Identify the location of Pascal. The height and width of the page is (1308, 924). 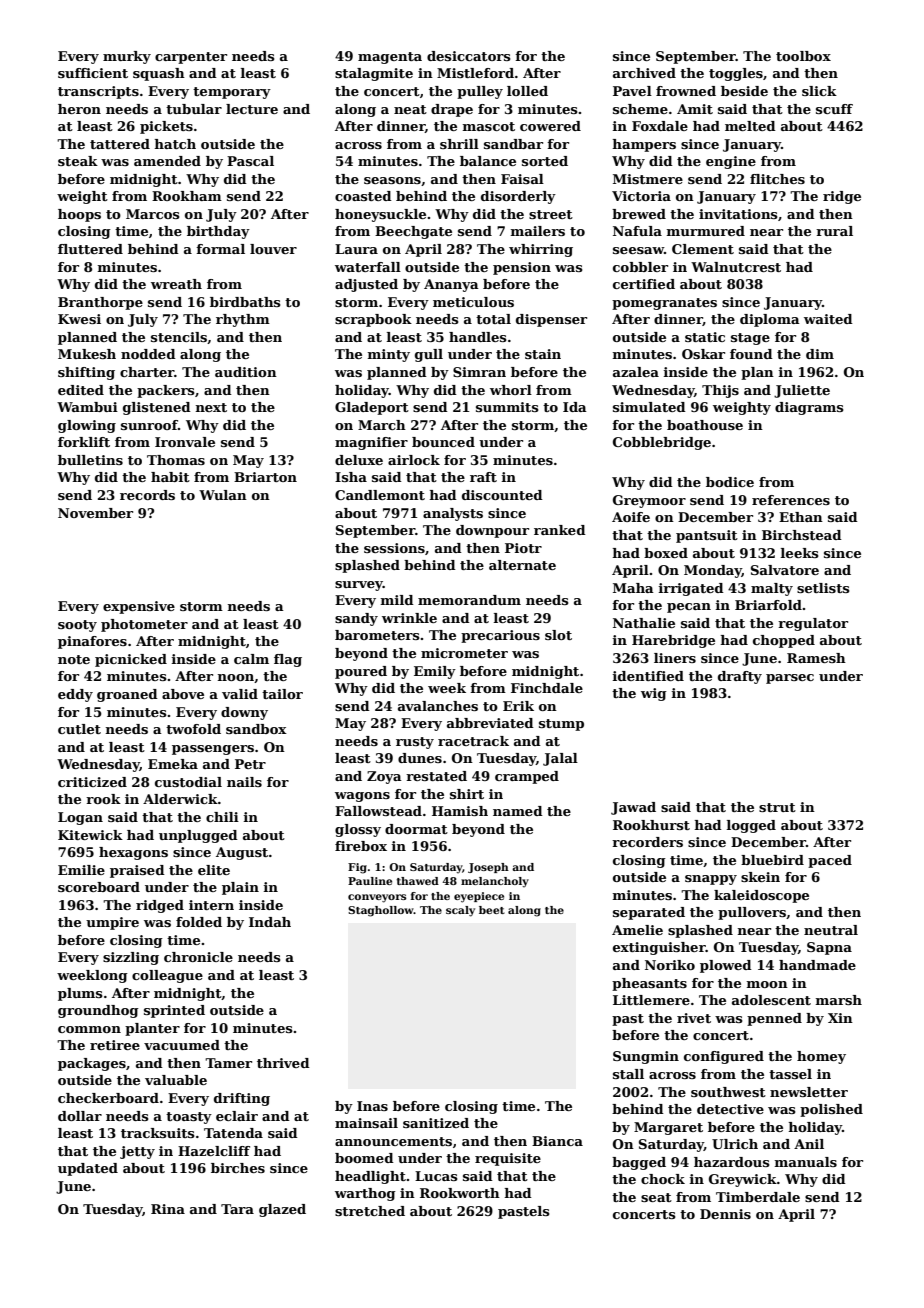
(250, 161).
